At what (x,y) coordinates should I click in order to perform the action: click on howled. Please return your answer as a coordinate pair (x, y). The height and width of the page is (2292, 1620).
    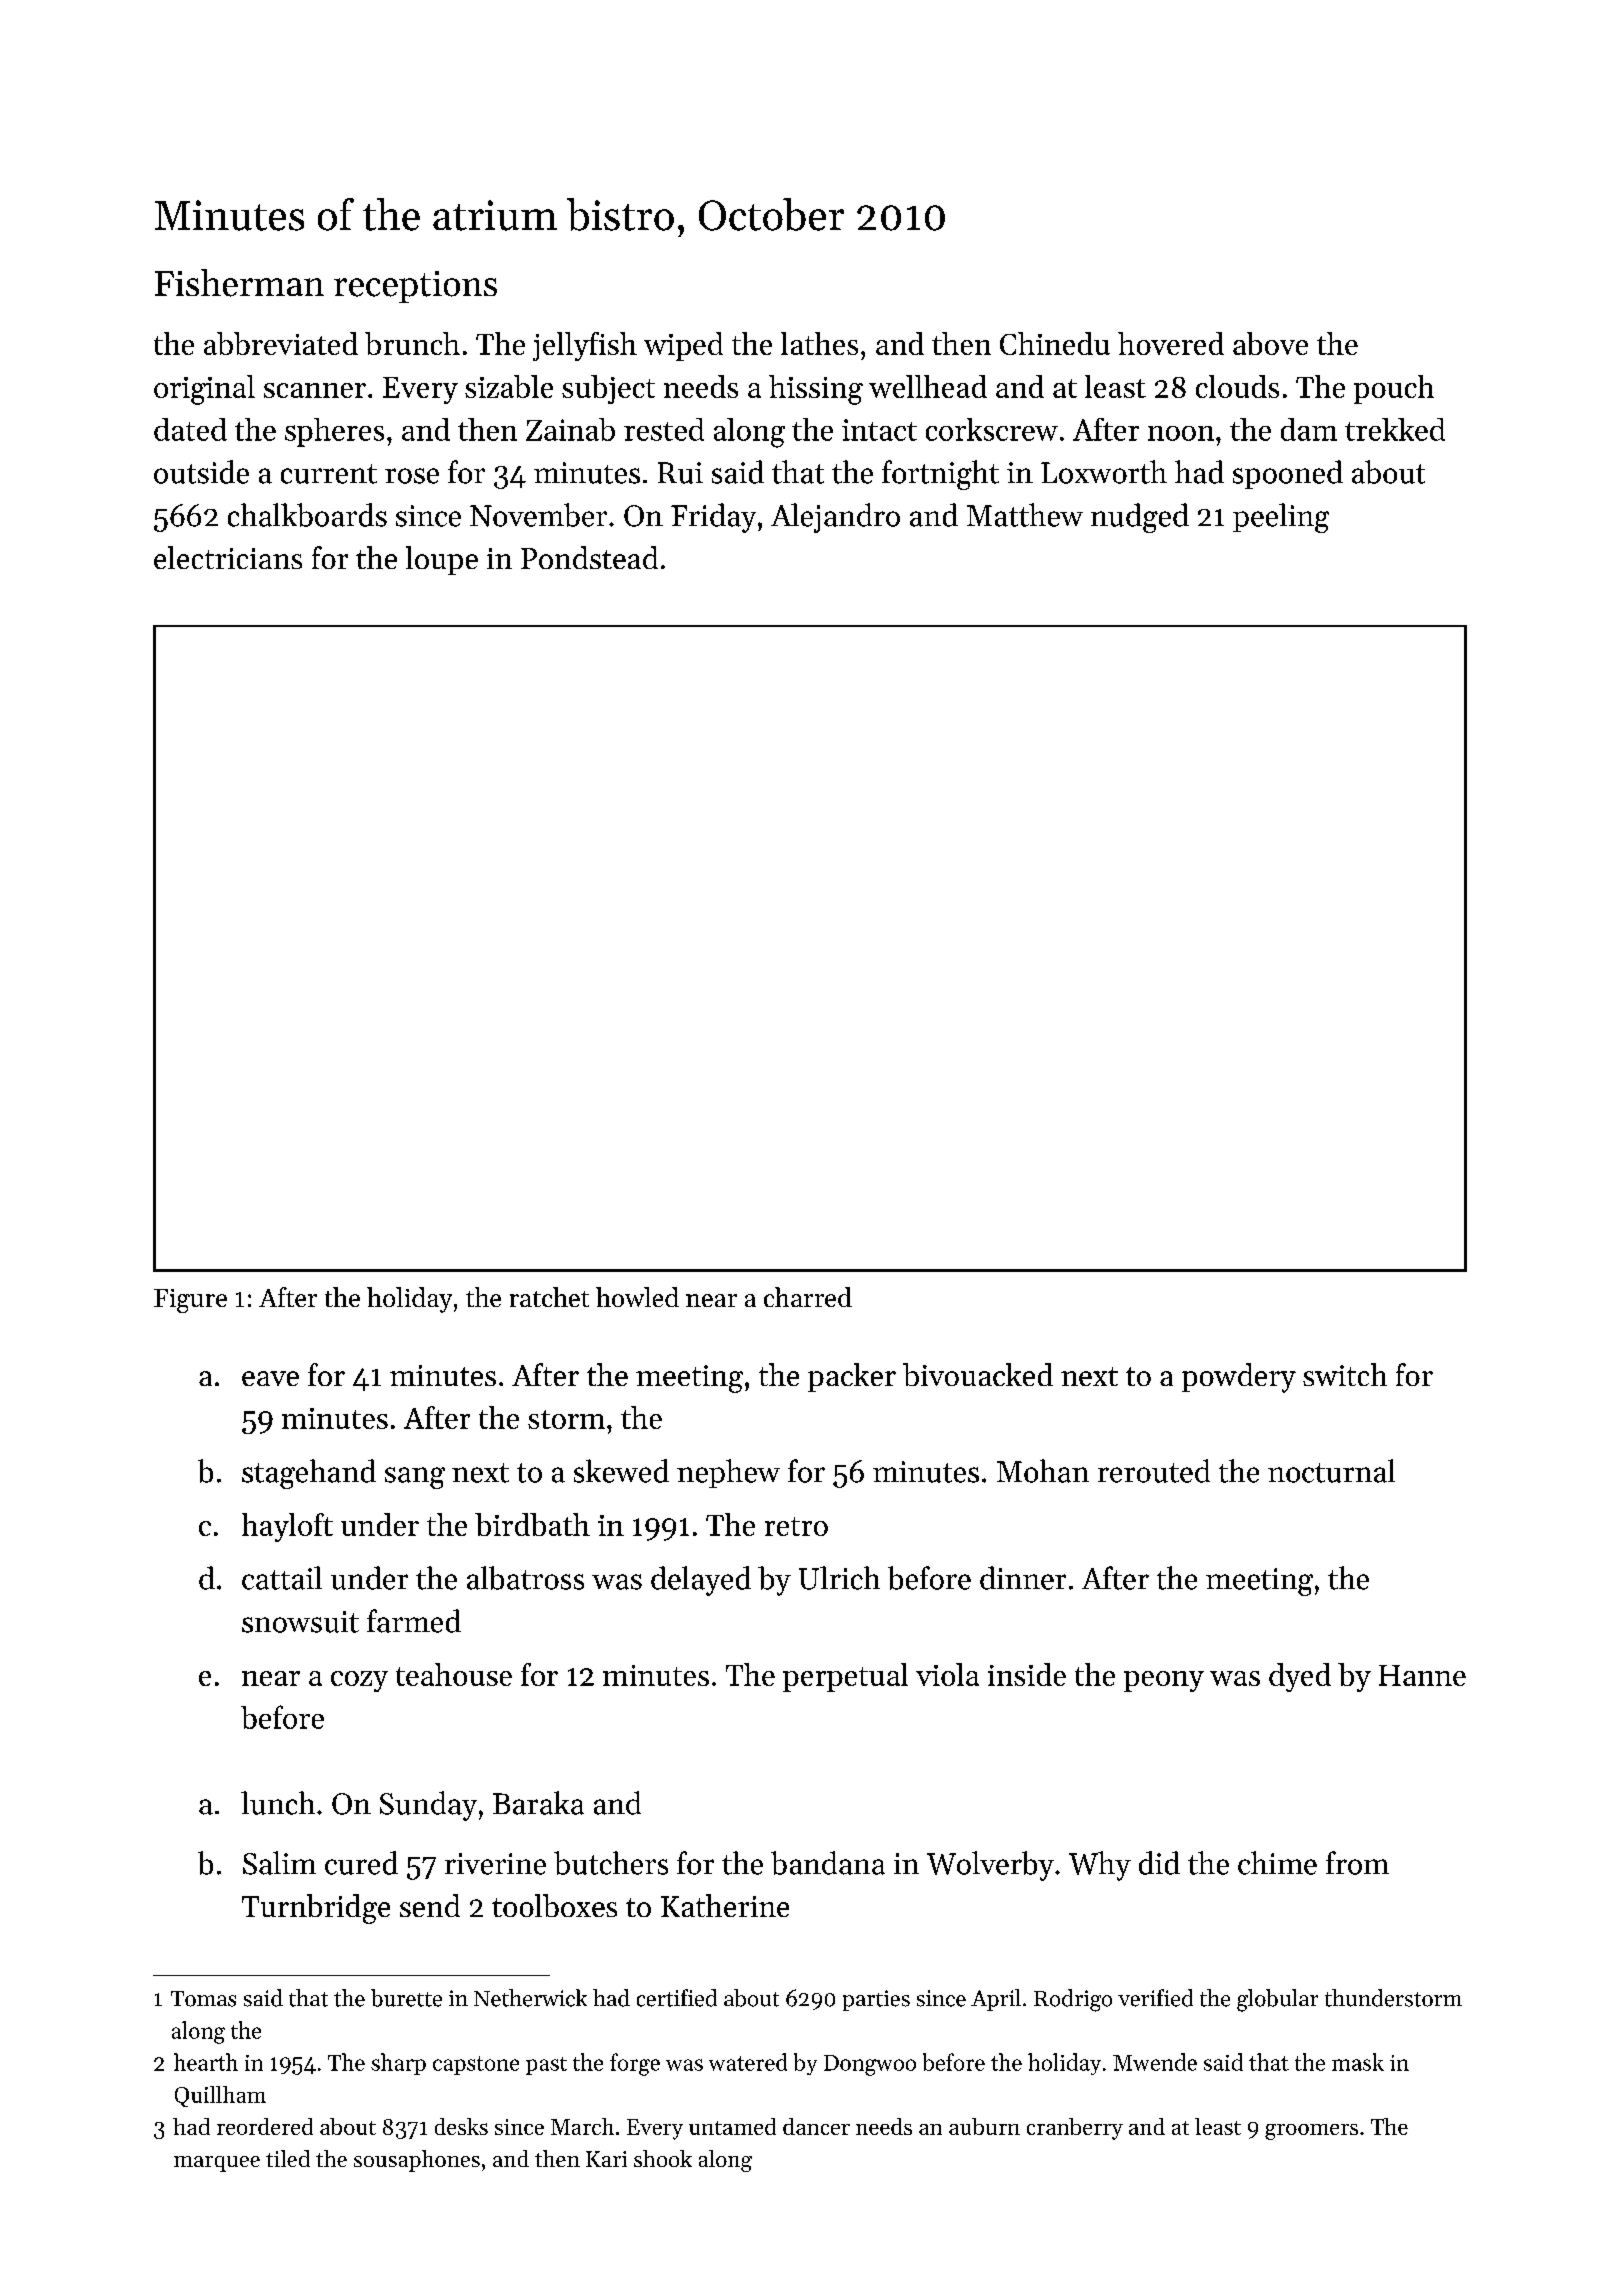
    Looking at the image, I should click on (637, 1297).
